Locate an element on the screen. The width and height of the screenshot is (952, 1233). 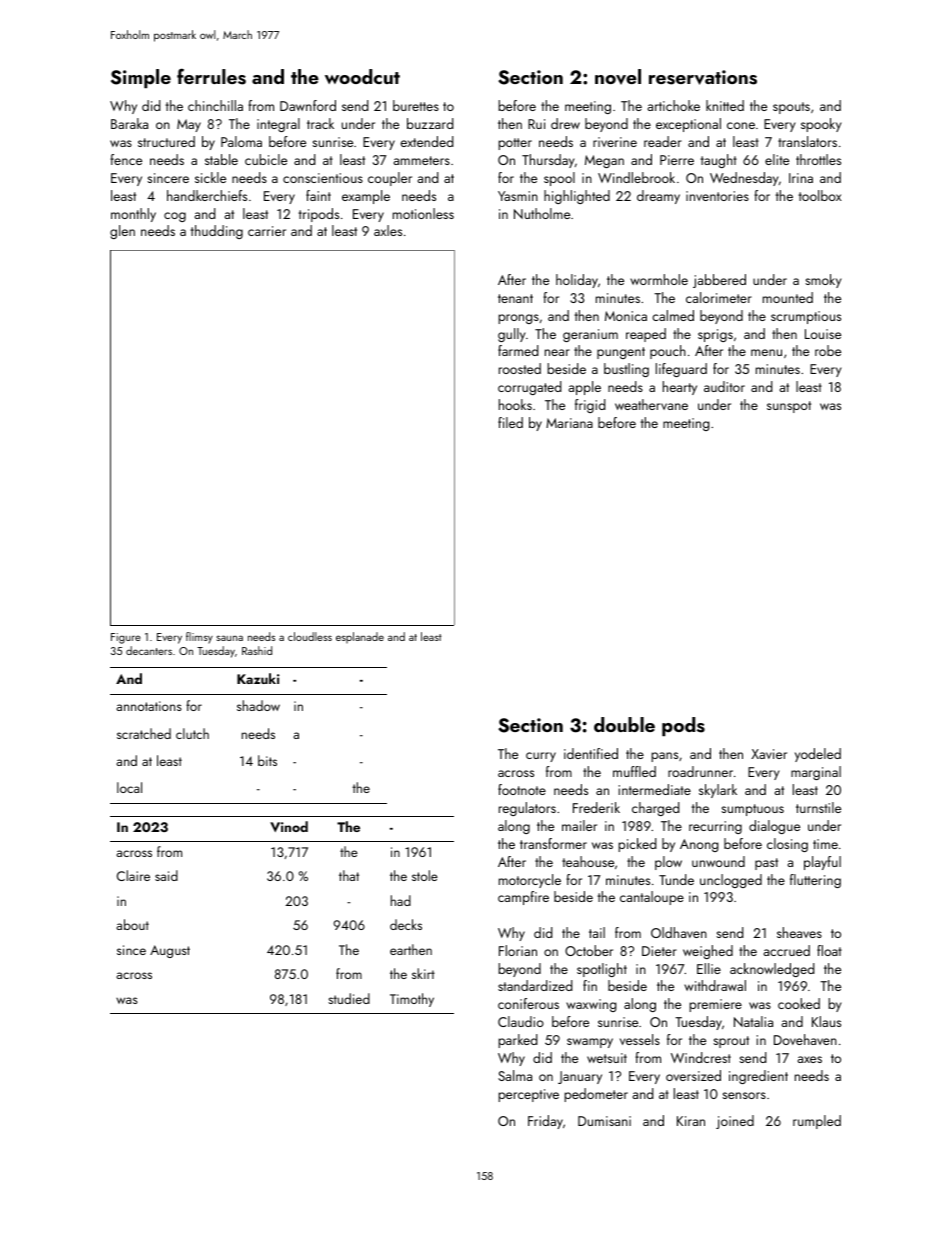
robe is located at coordinates (828, 350).
